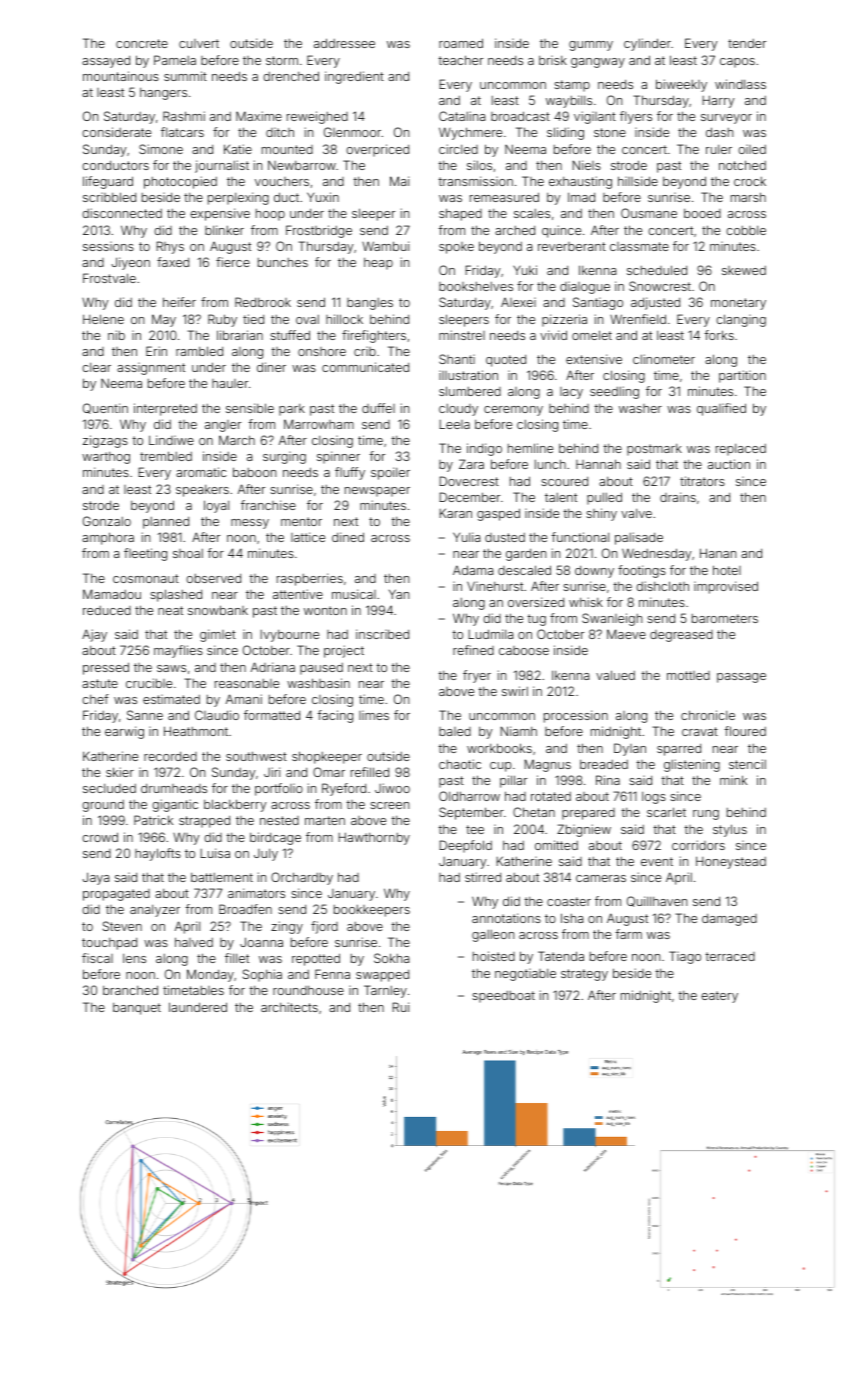  Describe the element at coordinates (134, 958) in the page. I see `lens` at that location.
